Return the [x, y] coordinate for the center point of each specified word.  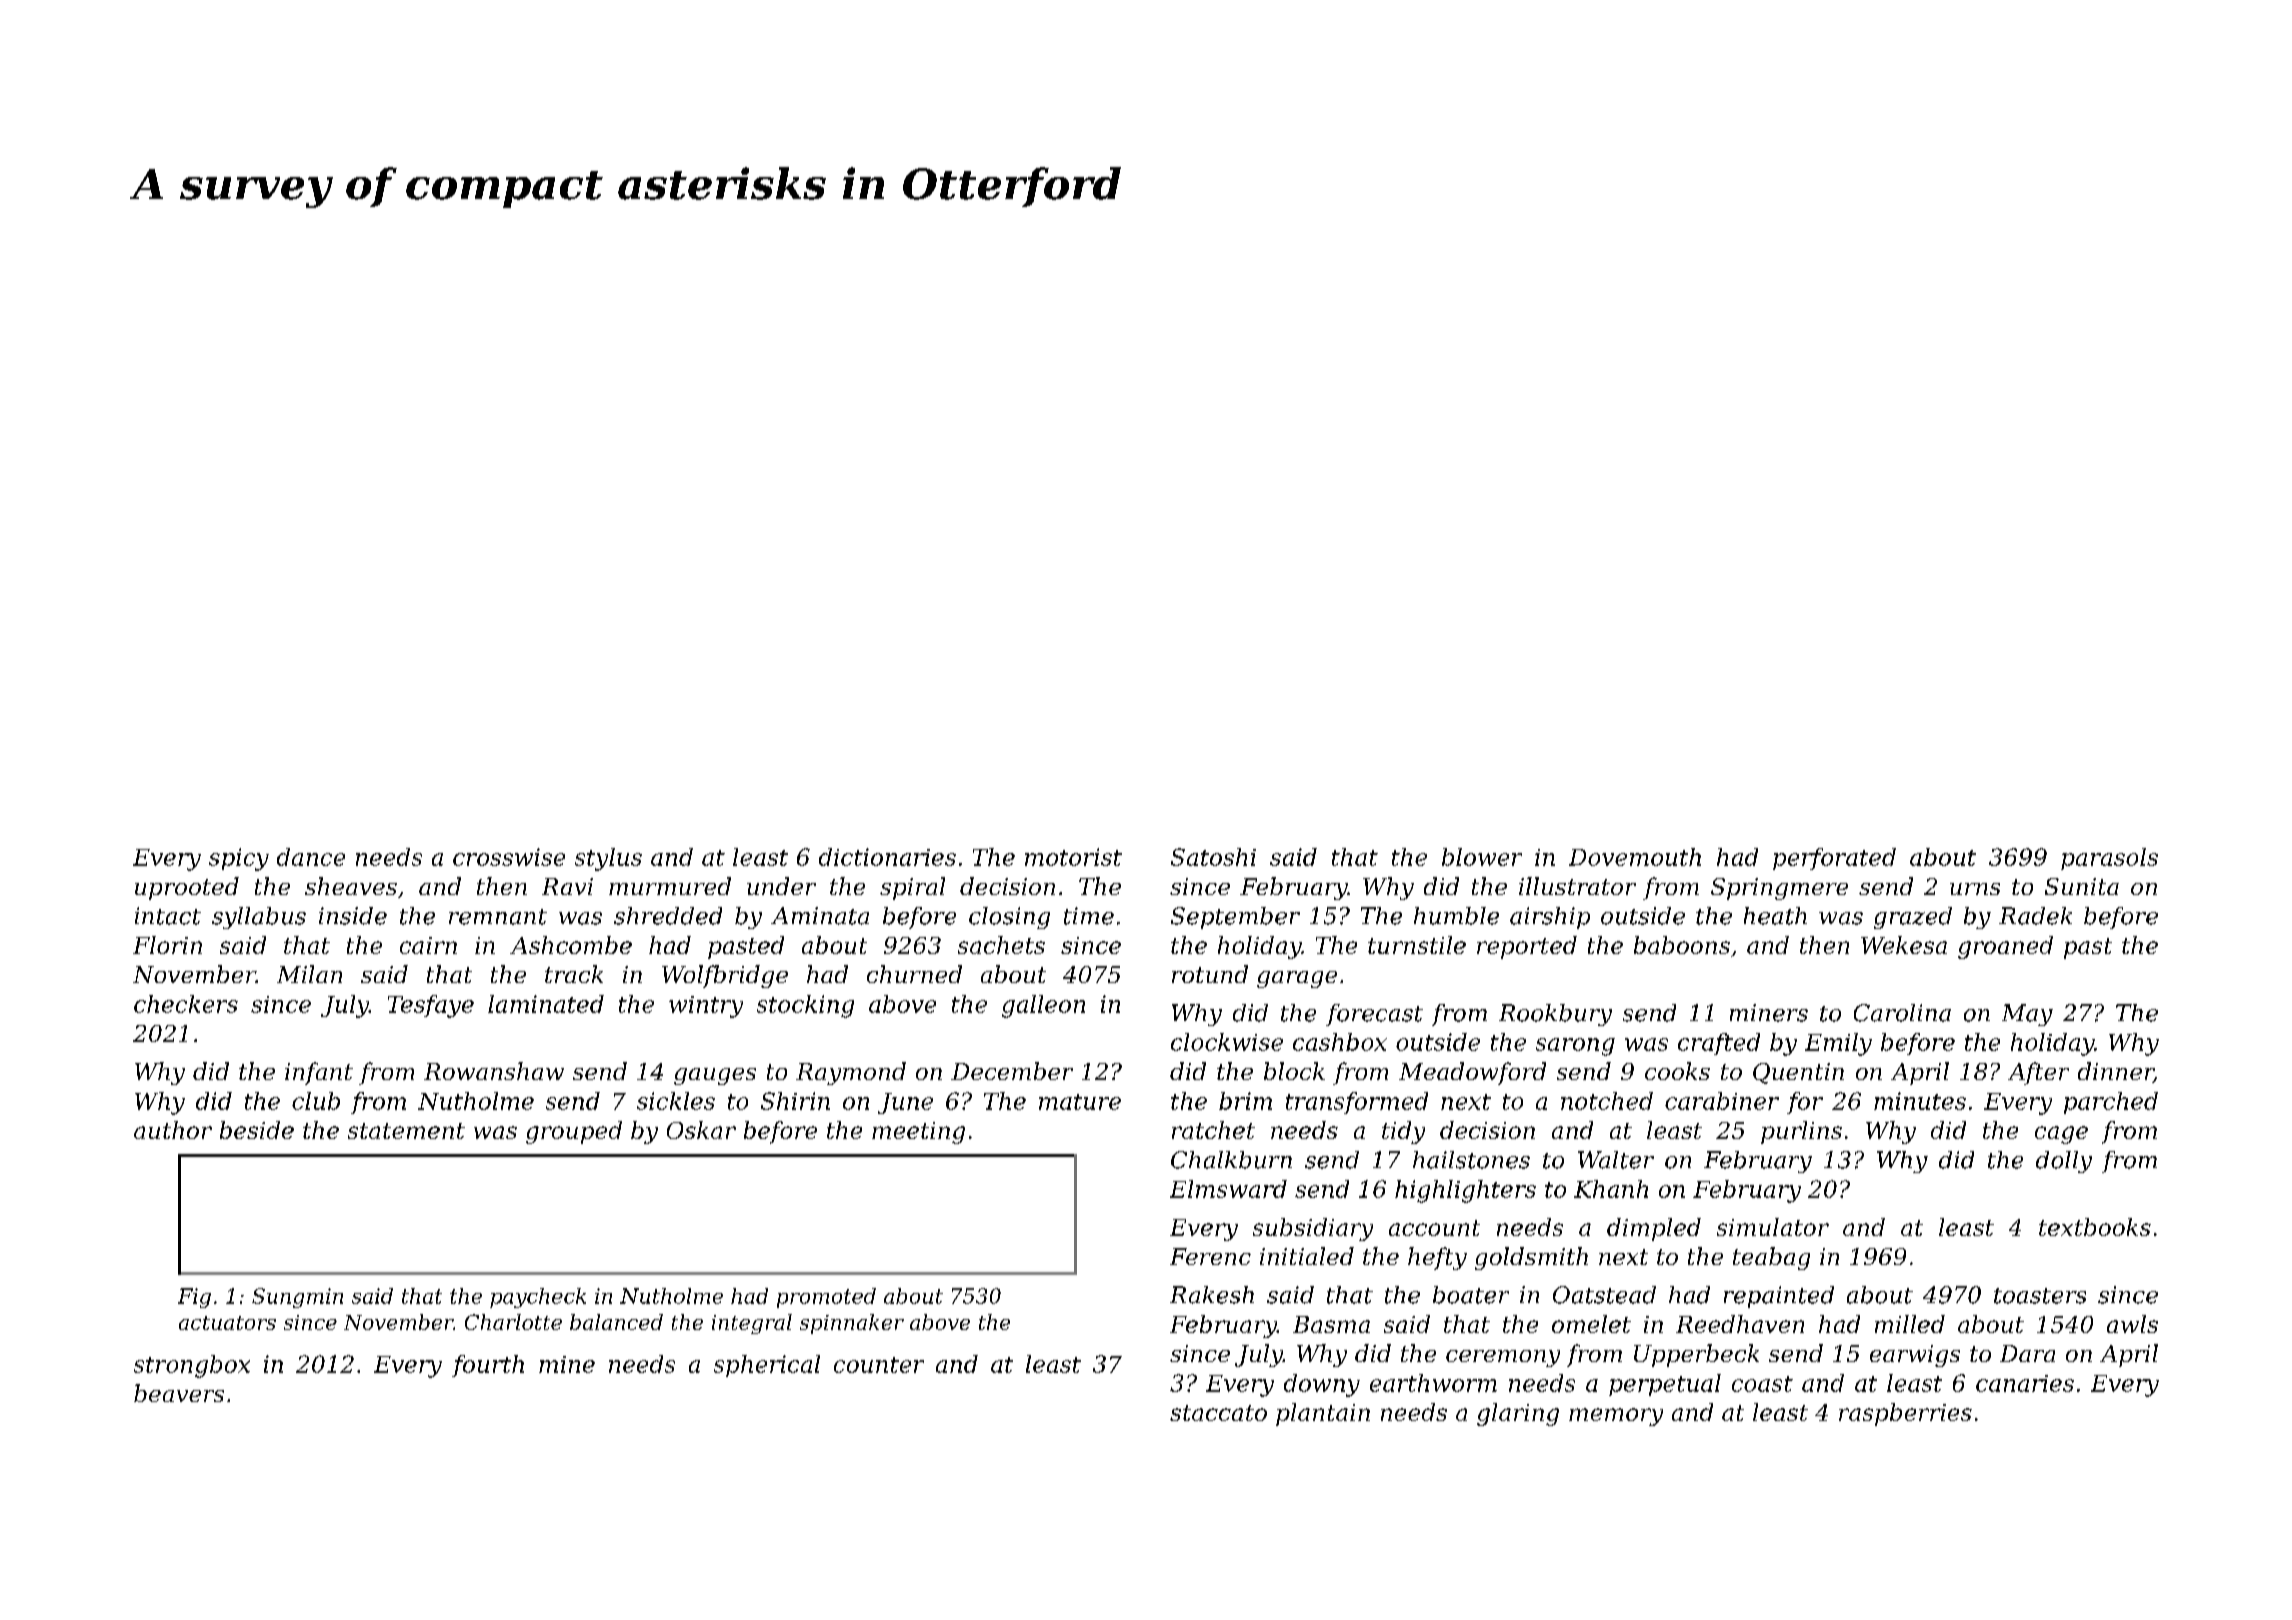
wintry [706, 1007]
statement [406, 1131]
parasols [2109, 859]
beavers [179, 1393]
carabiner [1722, 1101]
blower [1482, 857]
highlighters [1465, 1191]
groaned [2005, 947]
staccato [1218, 1413]
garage [1297, 979]
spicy [239, 859]
